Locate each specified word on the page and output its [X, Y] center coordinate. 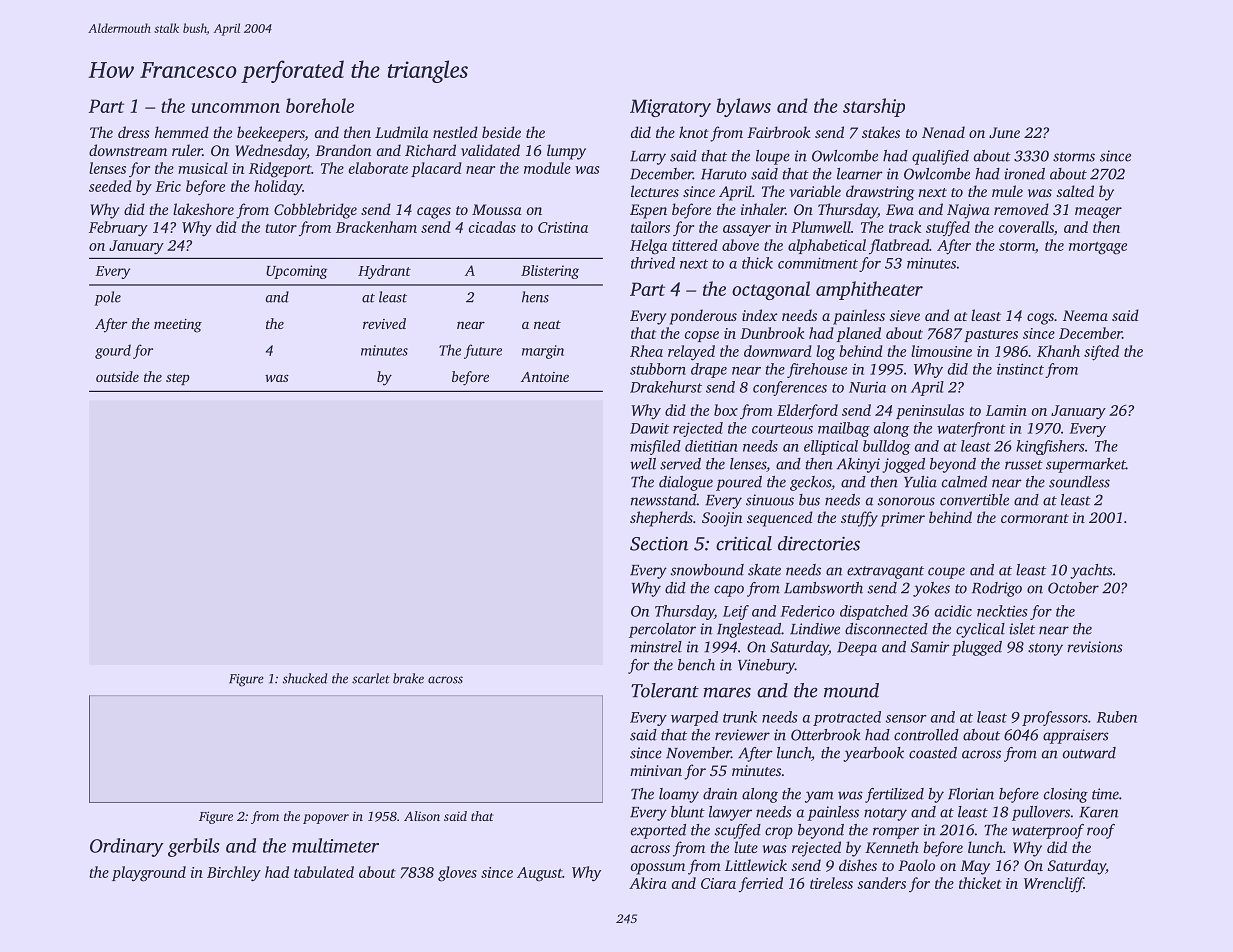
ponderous [703, 317]
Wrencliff [1054, 884]
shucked [305, 678]
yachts [1091, 571]
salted [1075, 191]
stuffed [948, 228]
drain [720, 794]
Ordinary [127, 847]
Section [659, 544]
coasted [933, 753]
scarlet [371, 678]
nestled [455, 132]
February [118, 229]
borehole [320, 105]
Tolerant [665, 690]
